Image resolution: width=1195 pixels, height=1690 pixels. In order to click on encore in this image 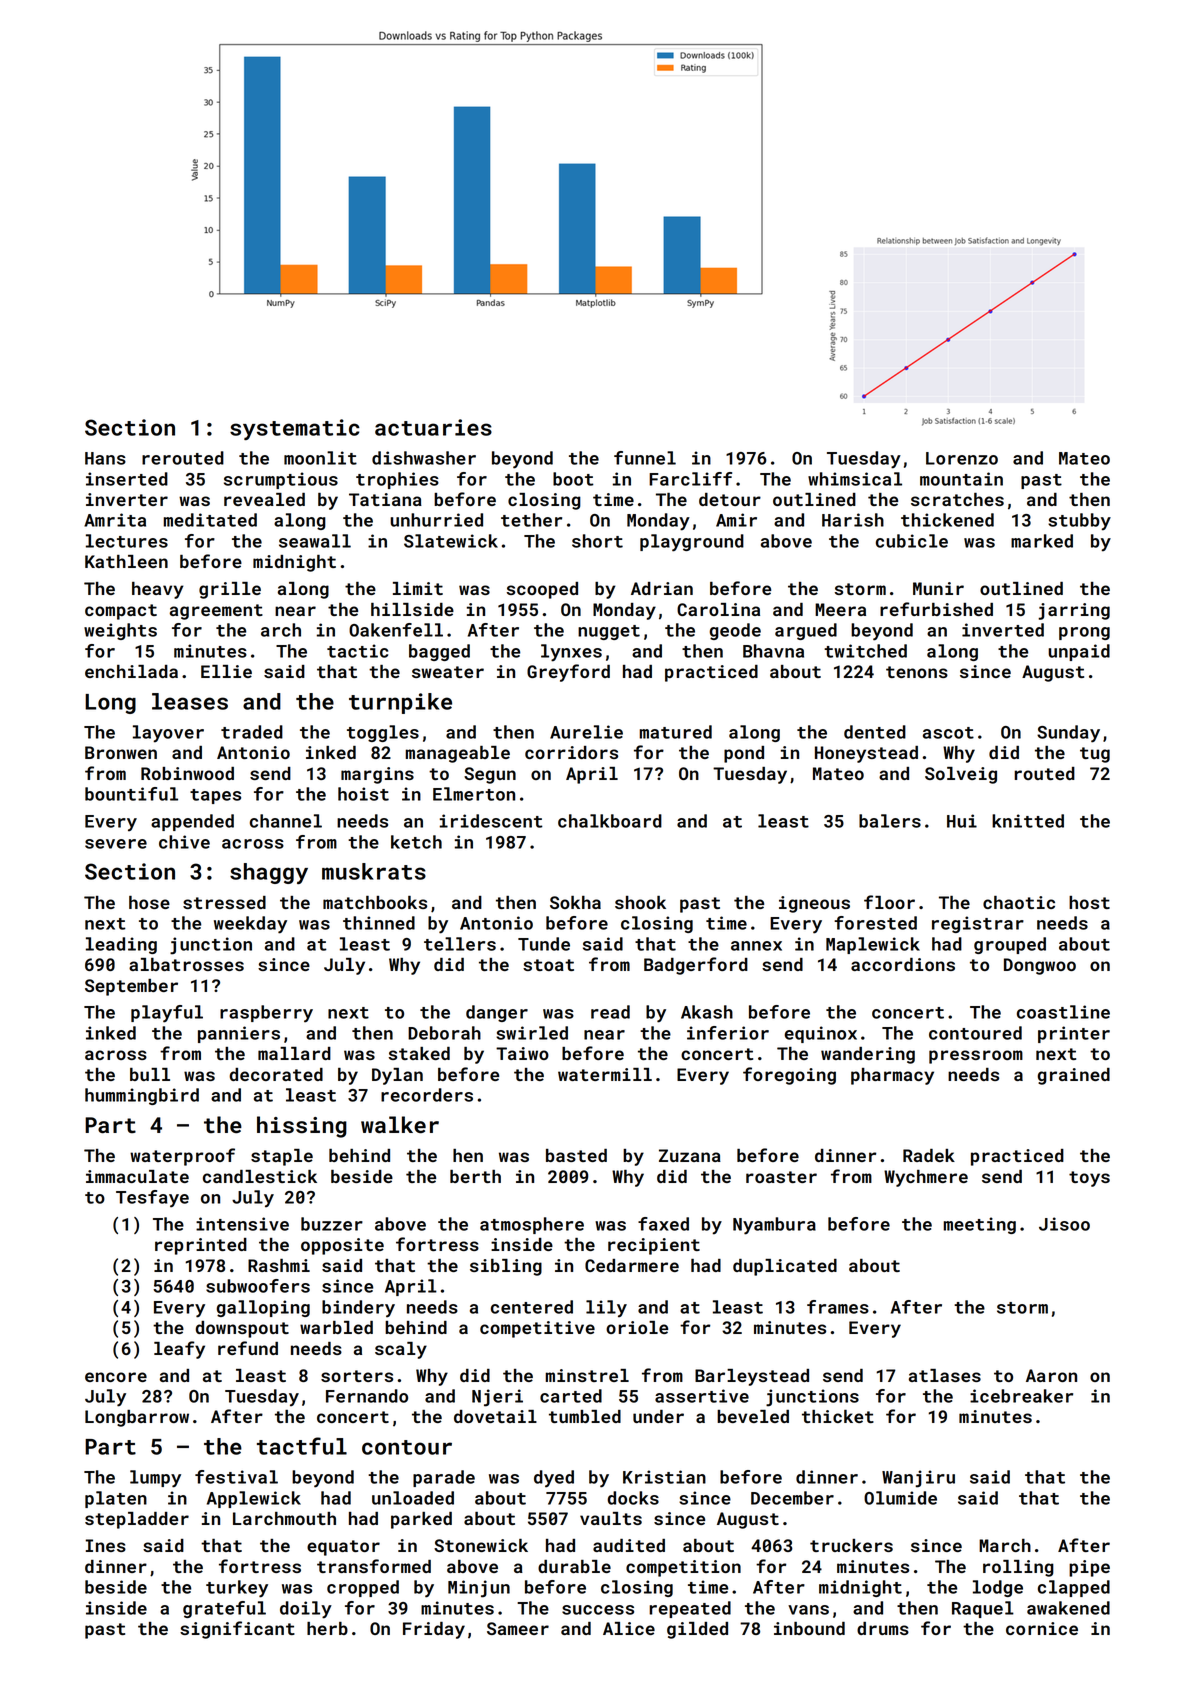, I will do `click(116, 1377)`.
